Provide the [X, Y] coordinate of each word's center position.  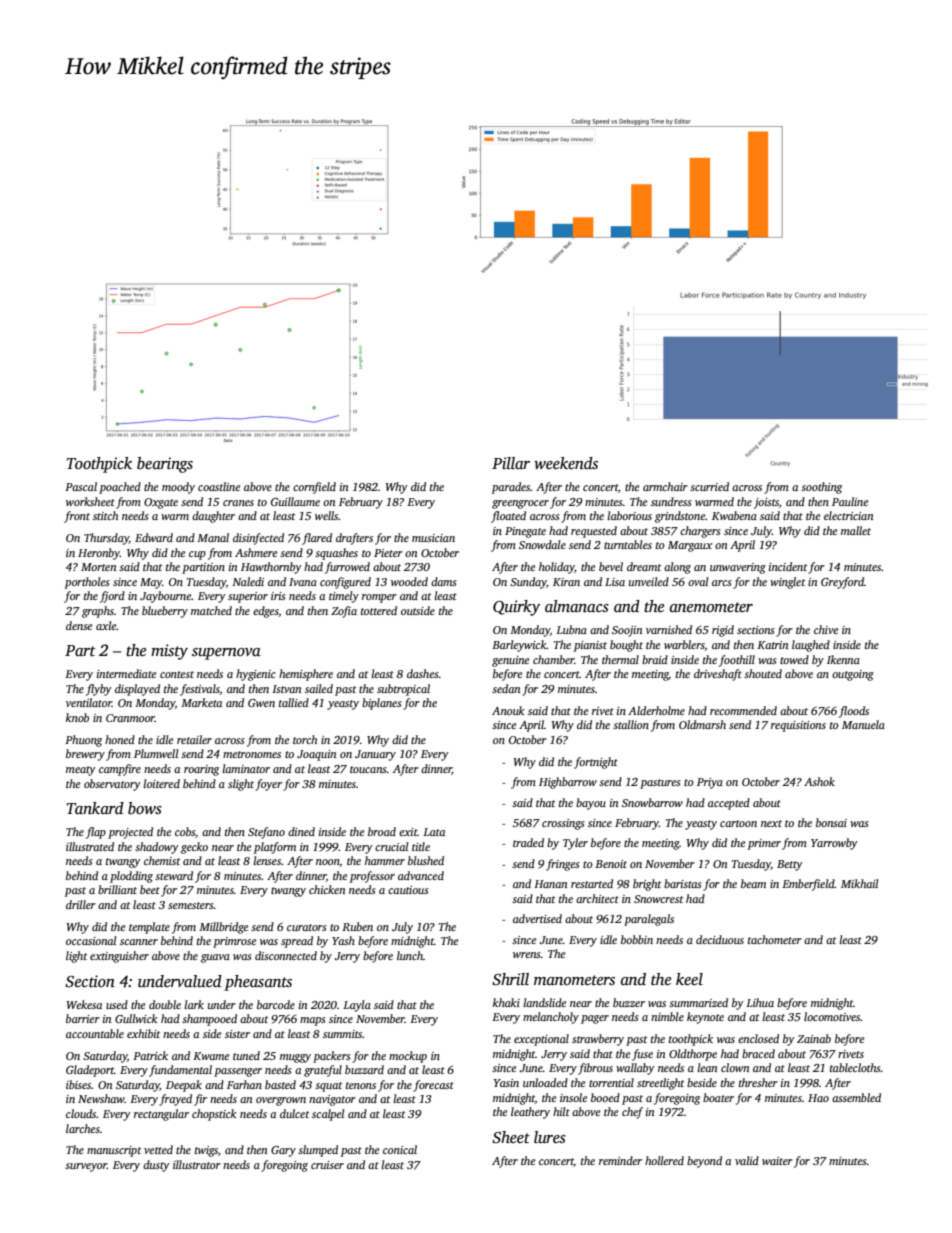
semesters [191, 905]
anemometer [711, 607]
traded [528, 842]
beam [753, 883]
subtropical [403, 690]
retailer [194, 739]
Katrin [772, 645]
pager [595, 1019]
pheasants [258, 983]
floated [508, 517]
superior [248, 597]
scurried [709, 486]
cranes [238, 503]
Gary [283, 1151]
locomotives [832, 1016]
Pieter [388, 553]
